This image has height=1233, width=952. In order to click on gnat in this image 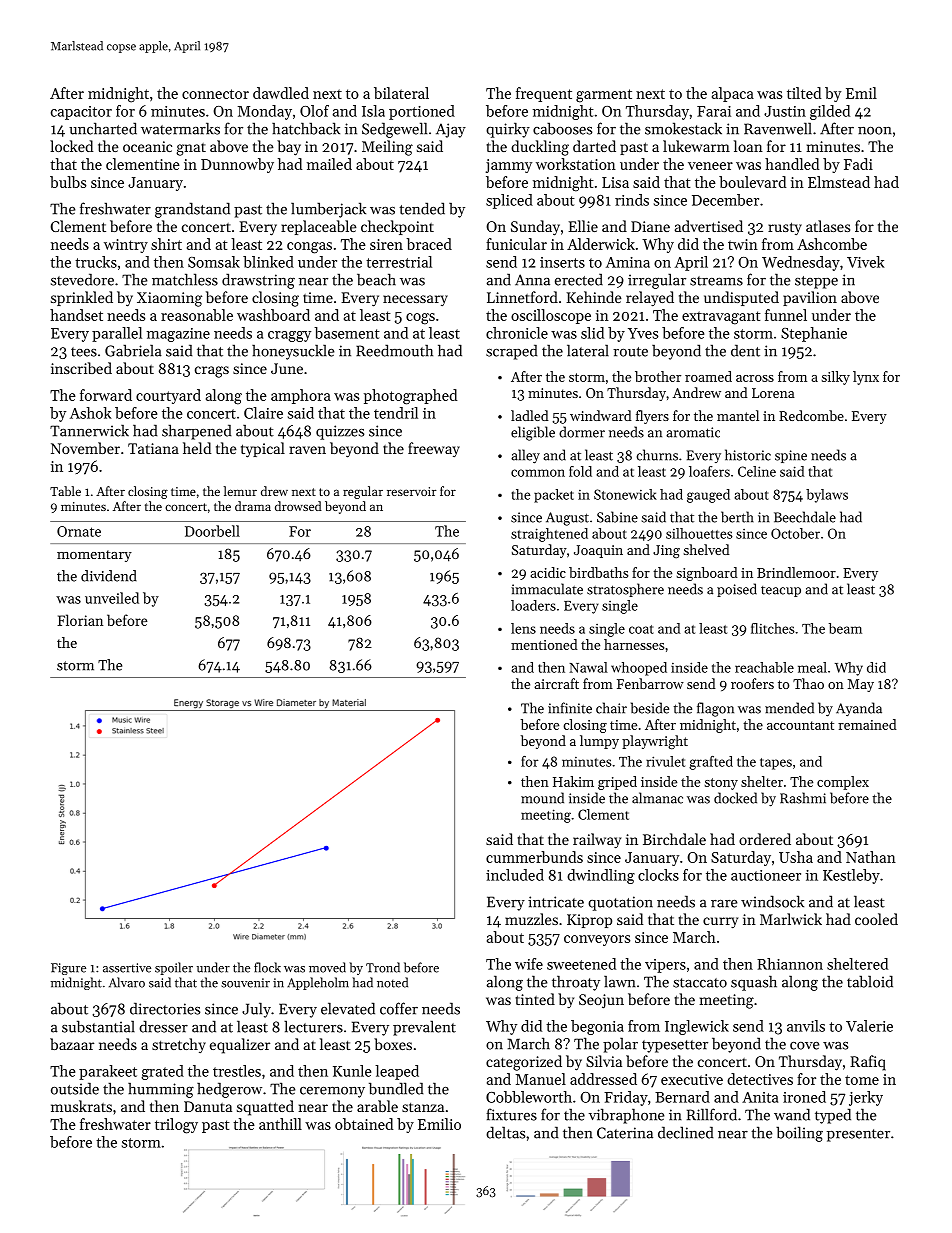, I will do `click(191, 149)`.
